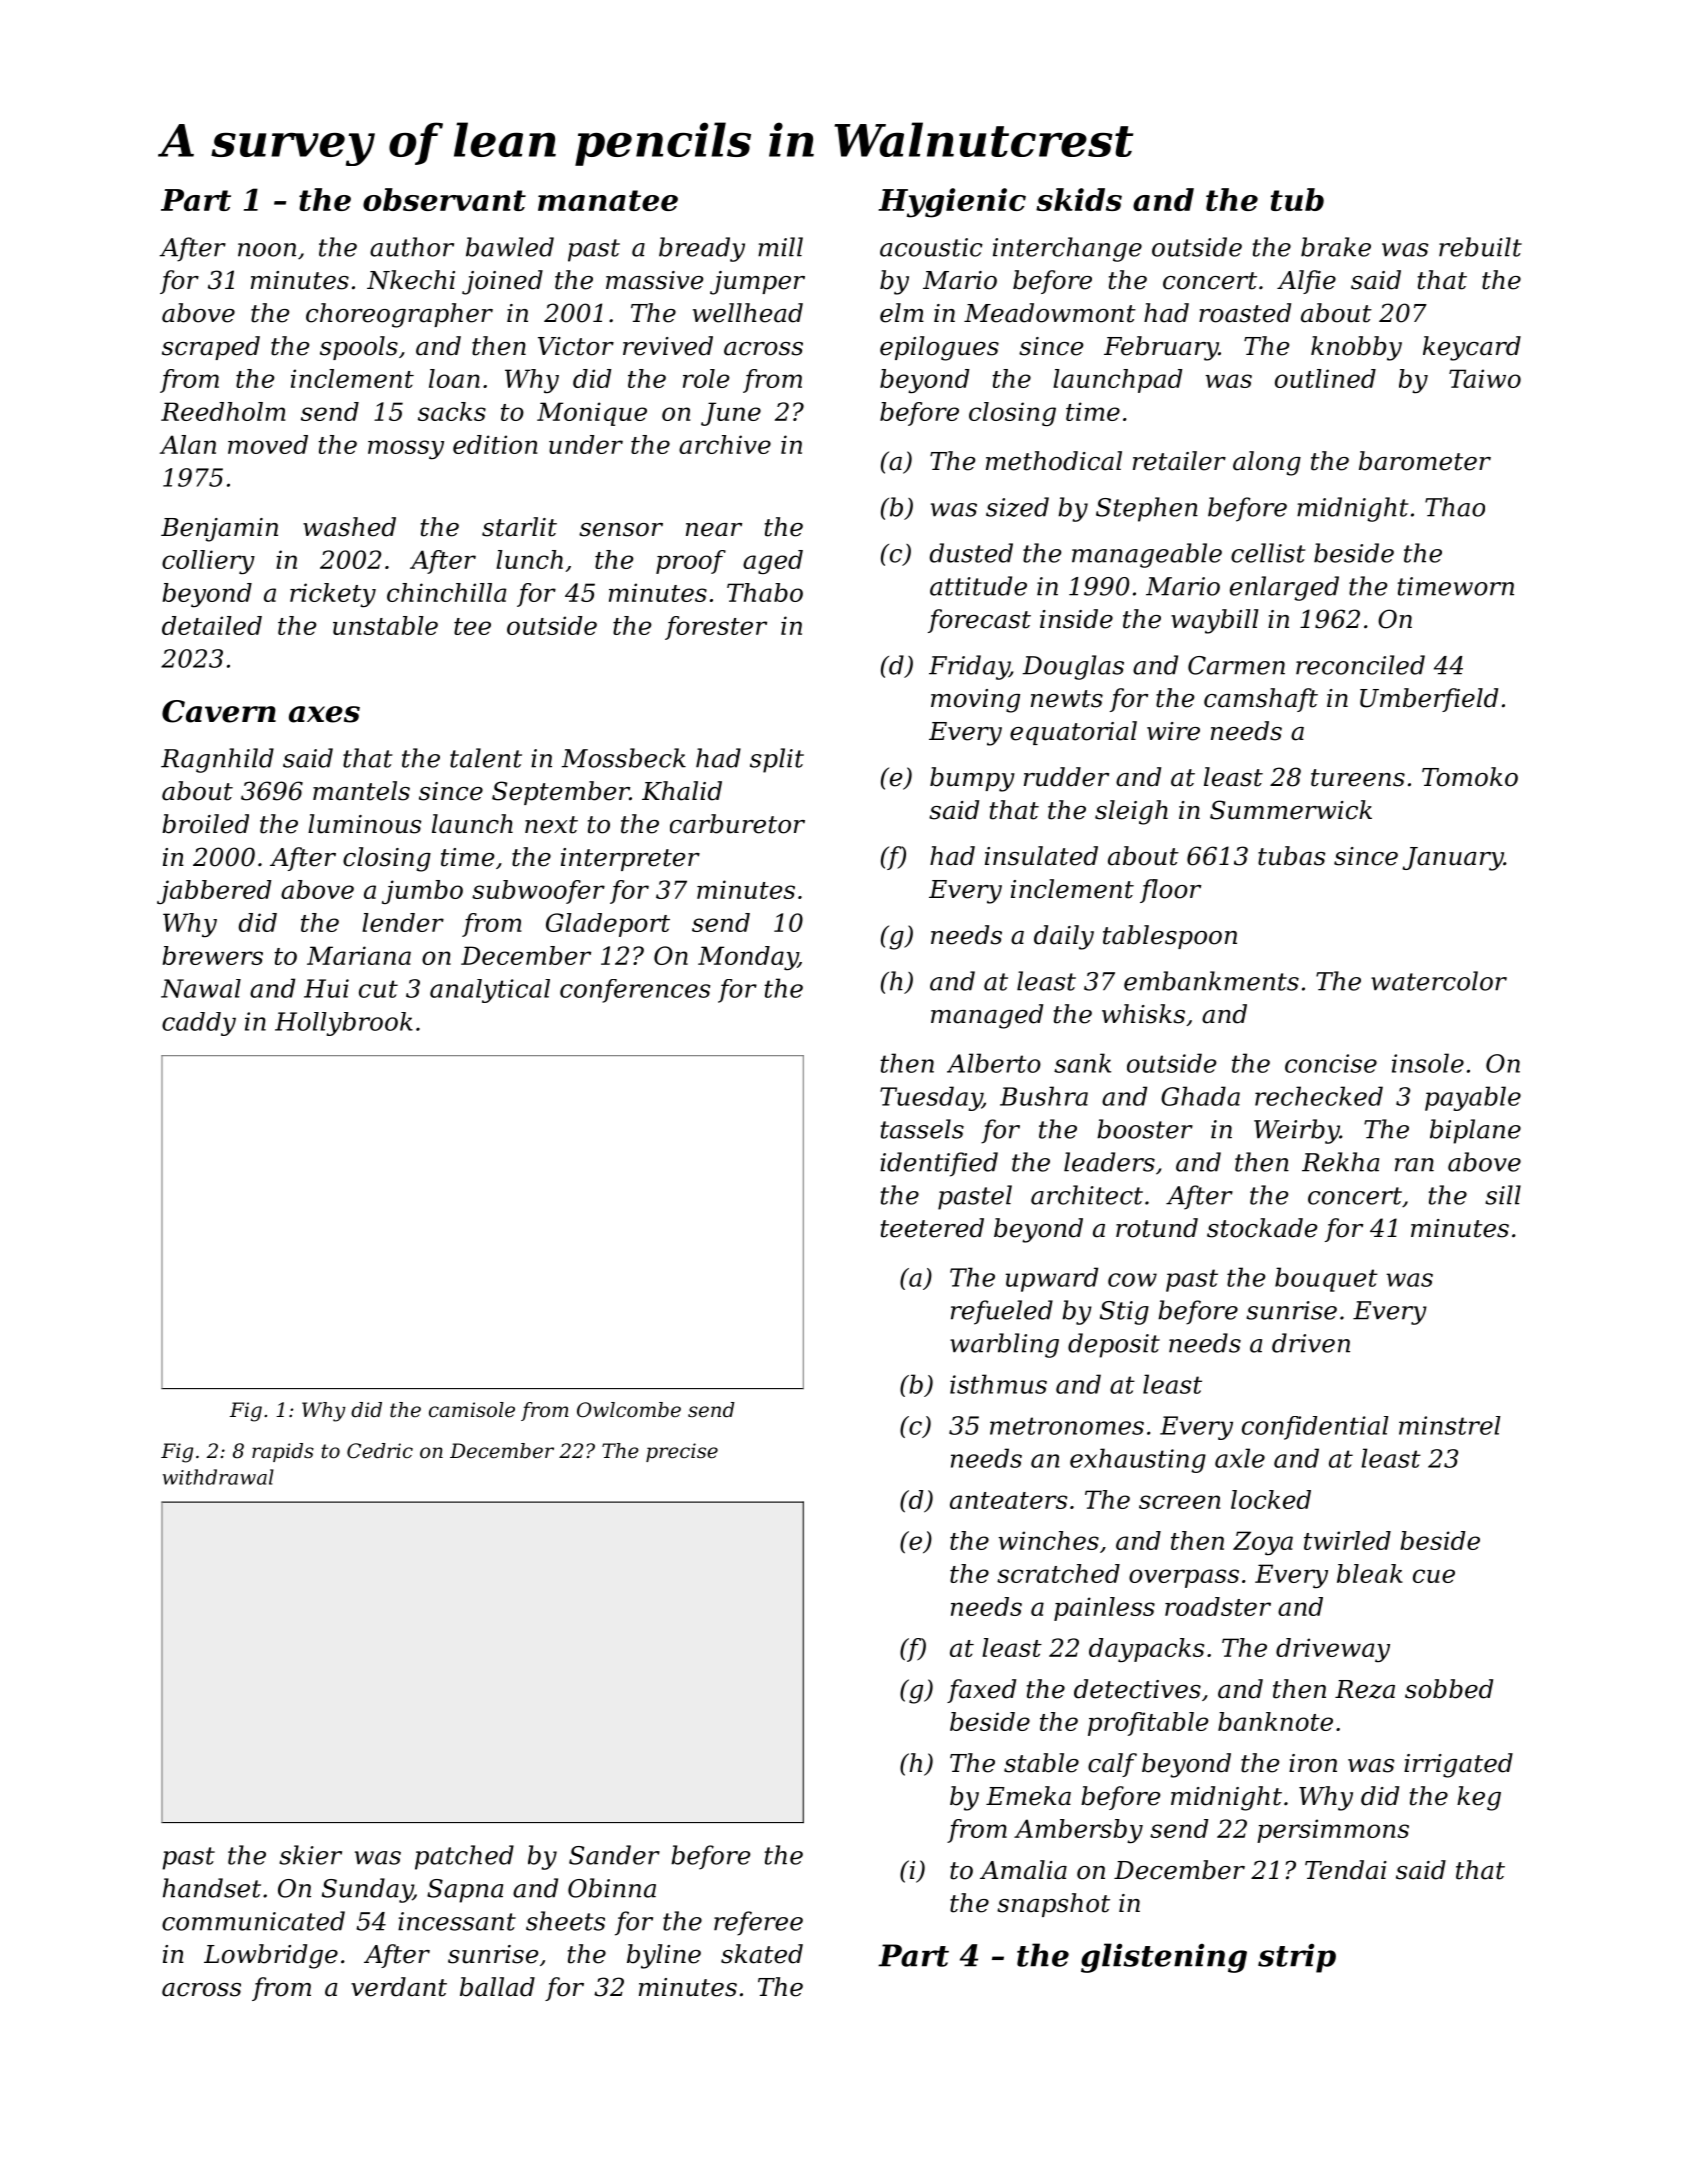 This page has width=1683, height=2178. I want to click on sill, so click(1503, 1195).
